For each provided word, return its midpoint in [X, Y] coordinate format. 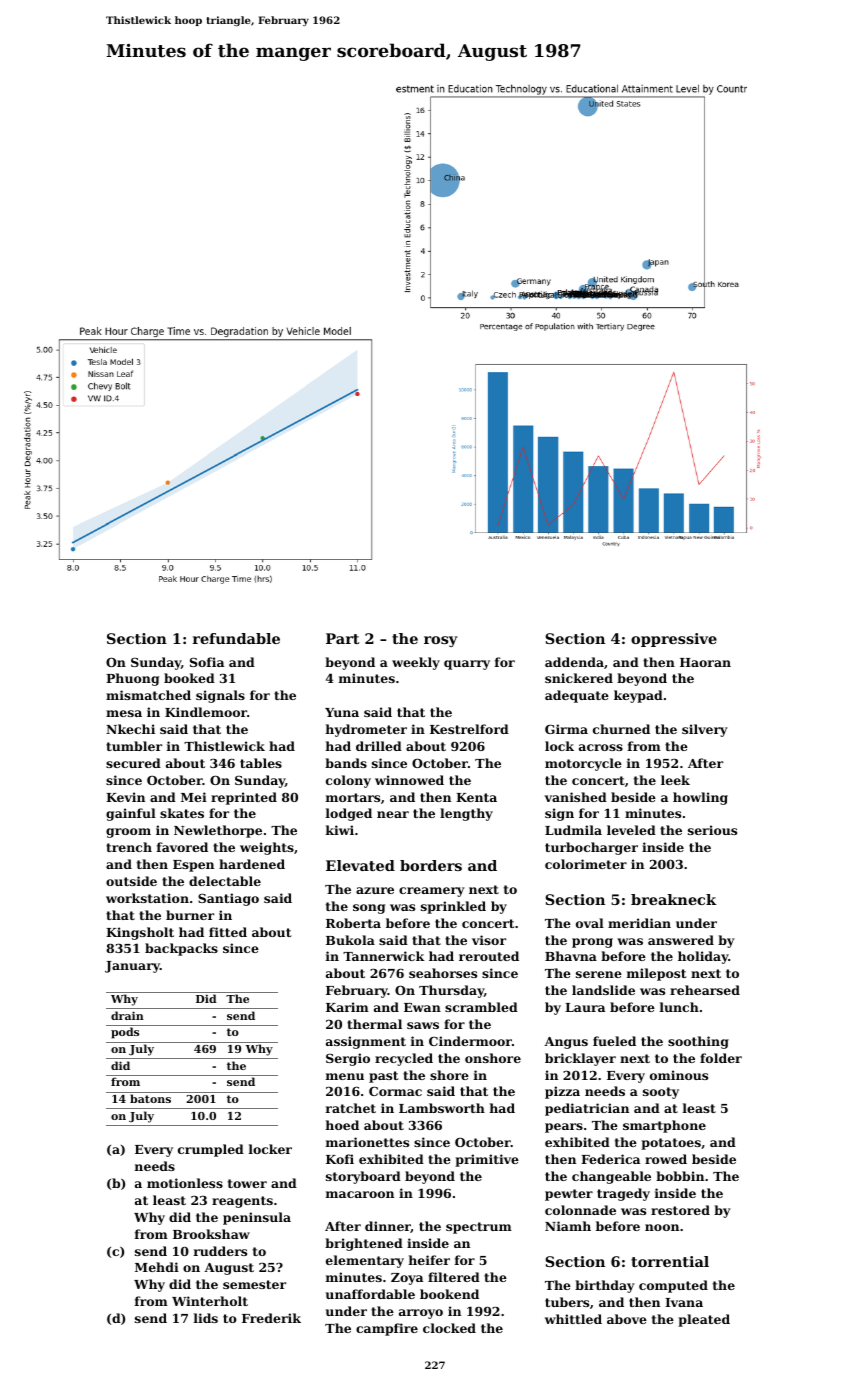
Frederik [271, 1318]
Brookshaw [211, 1234]
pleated [704, 1320]
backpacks [181, 949]
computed [673, 1286]
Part [342, 638]
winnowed [409, 780]
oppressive [674, 640]
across [601, 747]
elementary [365, 1261]
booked [189, 678]
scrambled [481, 1007]
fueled [614, 1041]
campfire [387, 1329]
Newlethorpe [218, 831]
